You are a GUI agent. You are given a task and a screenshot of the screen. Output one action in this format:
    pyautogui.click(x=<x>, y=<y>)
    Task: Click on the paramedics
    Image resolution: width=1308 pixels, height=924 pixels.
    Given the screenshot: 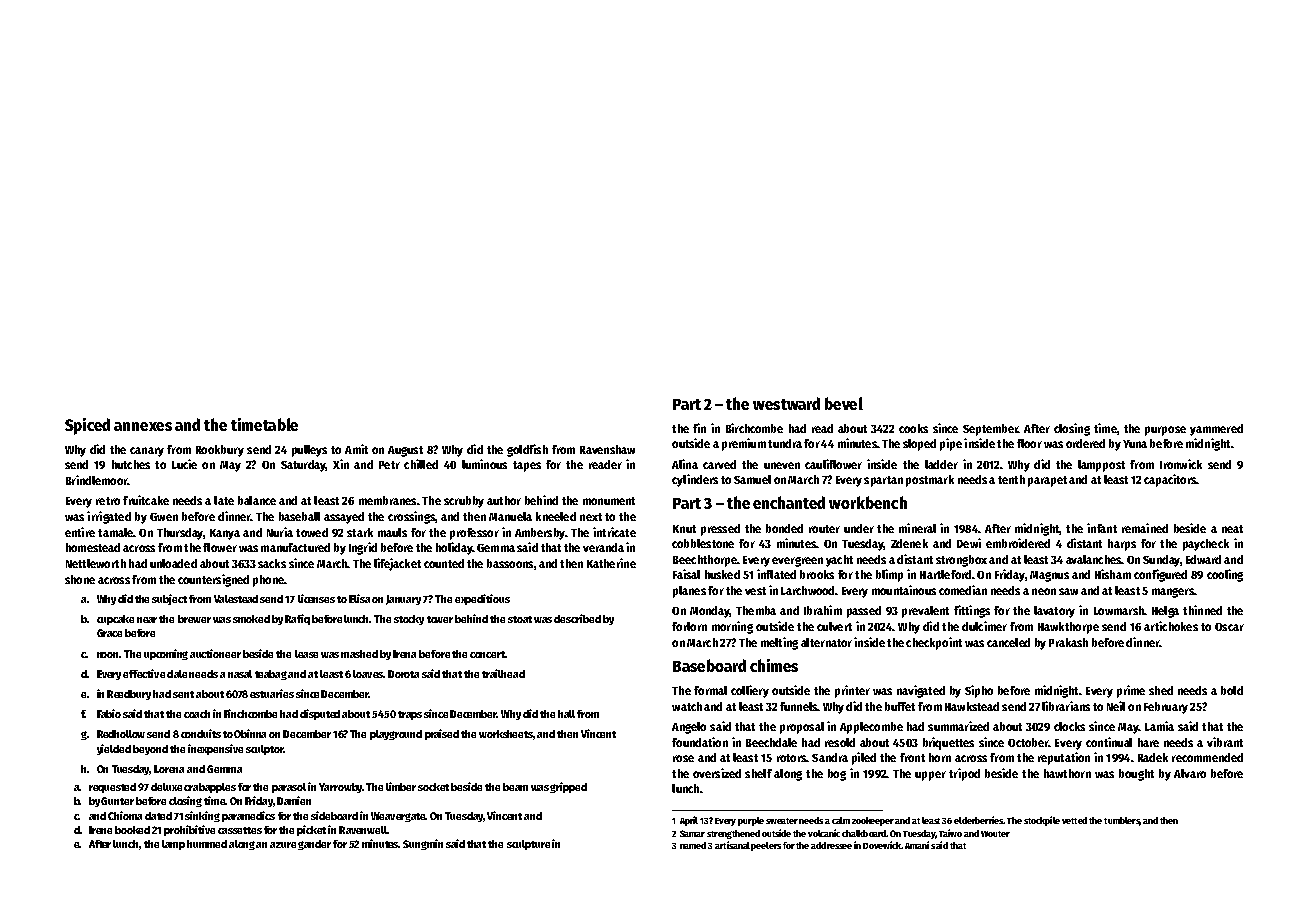 What is the action you would take?
    pyautogui.click(x=248, y=816)
